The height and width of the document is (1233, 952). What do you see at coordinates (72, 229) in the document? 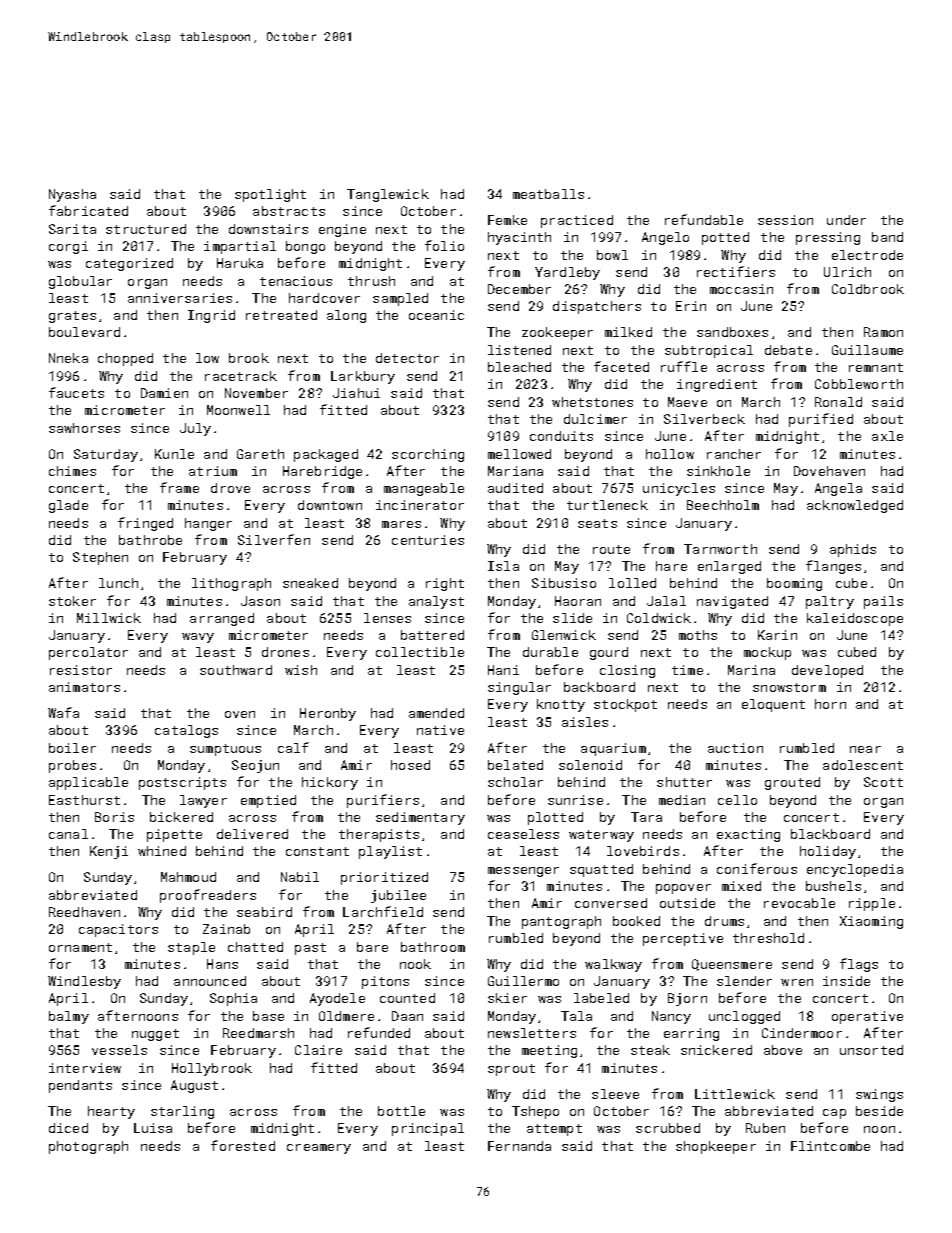
I see `Sarita` at bounding box center [72, 229].
